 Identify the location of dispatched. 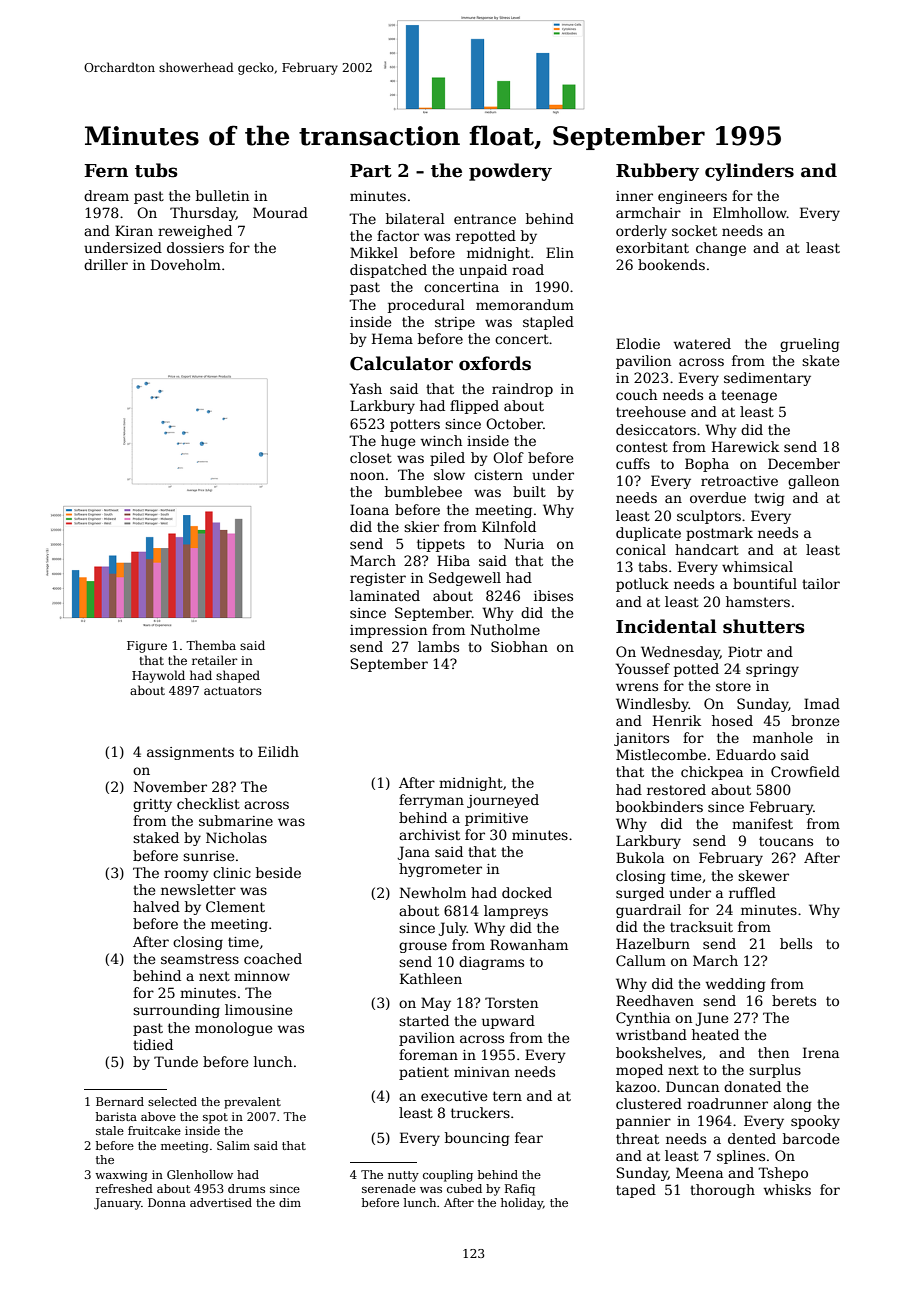
(388, 271).
